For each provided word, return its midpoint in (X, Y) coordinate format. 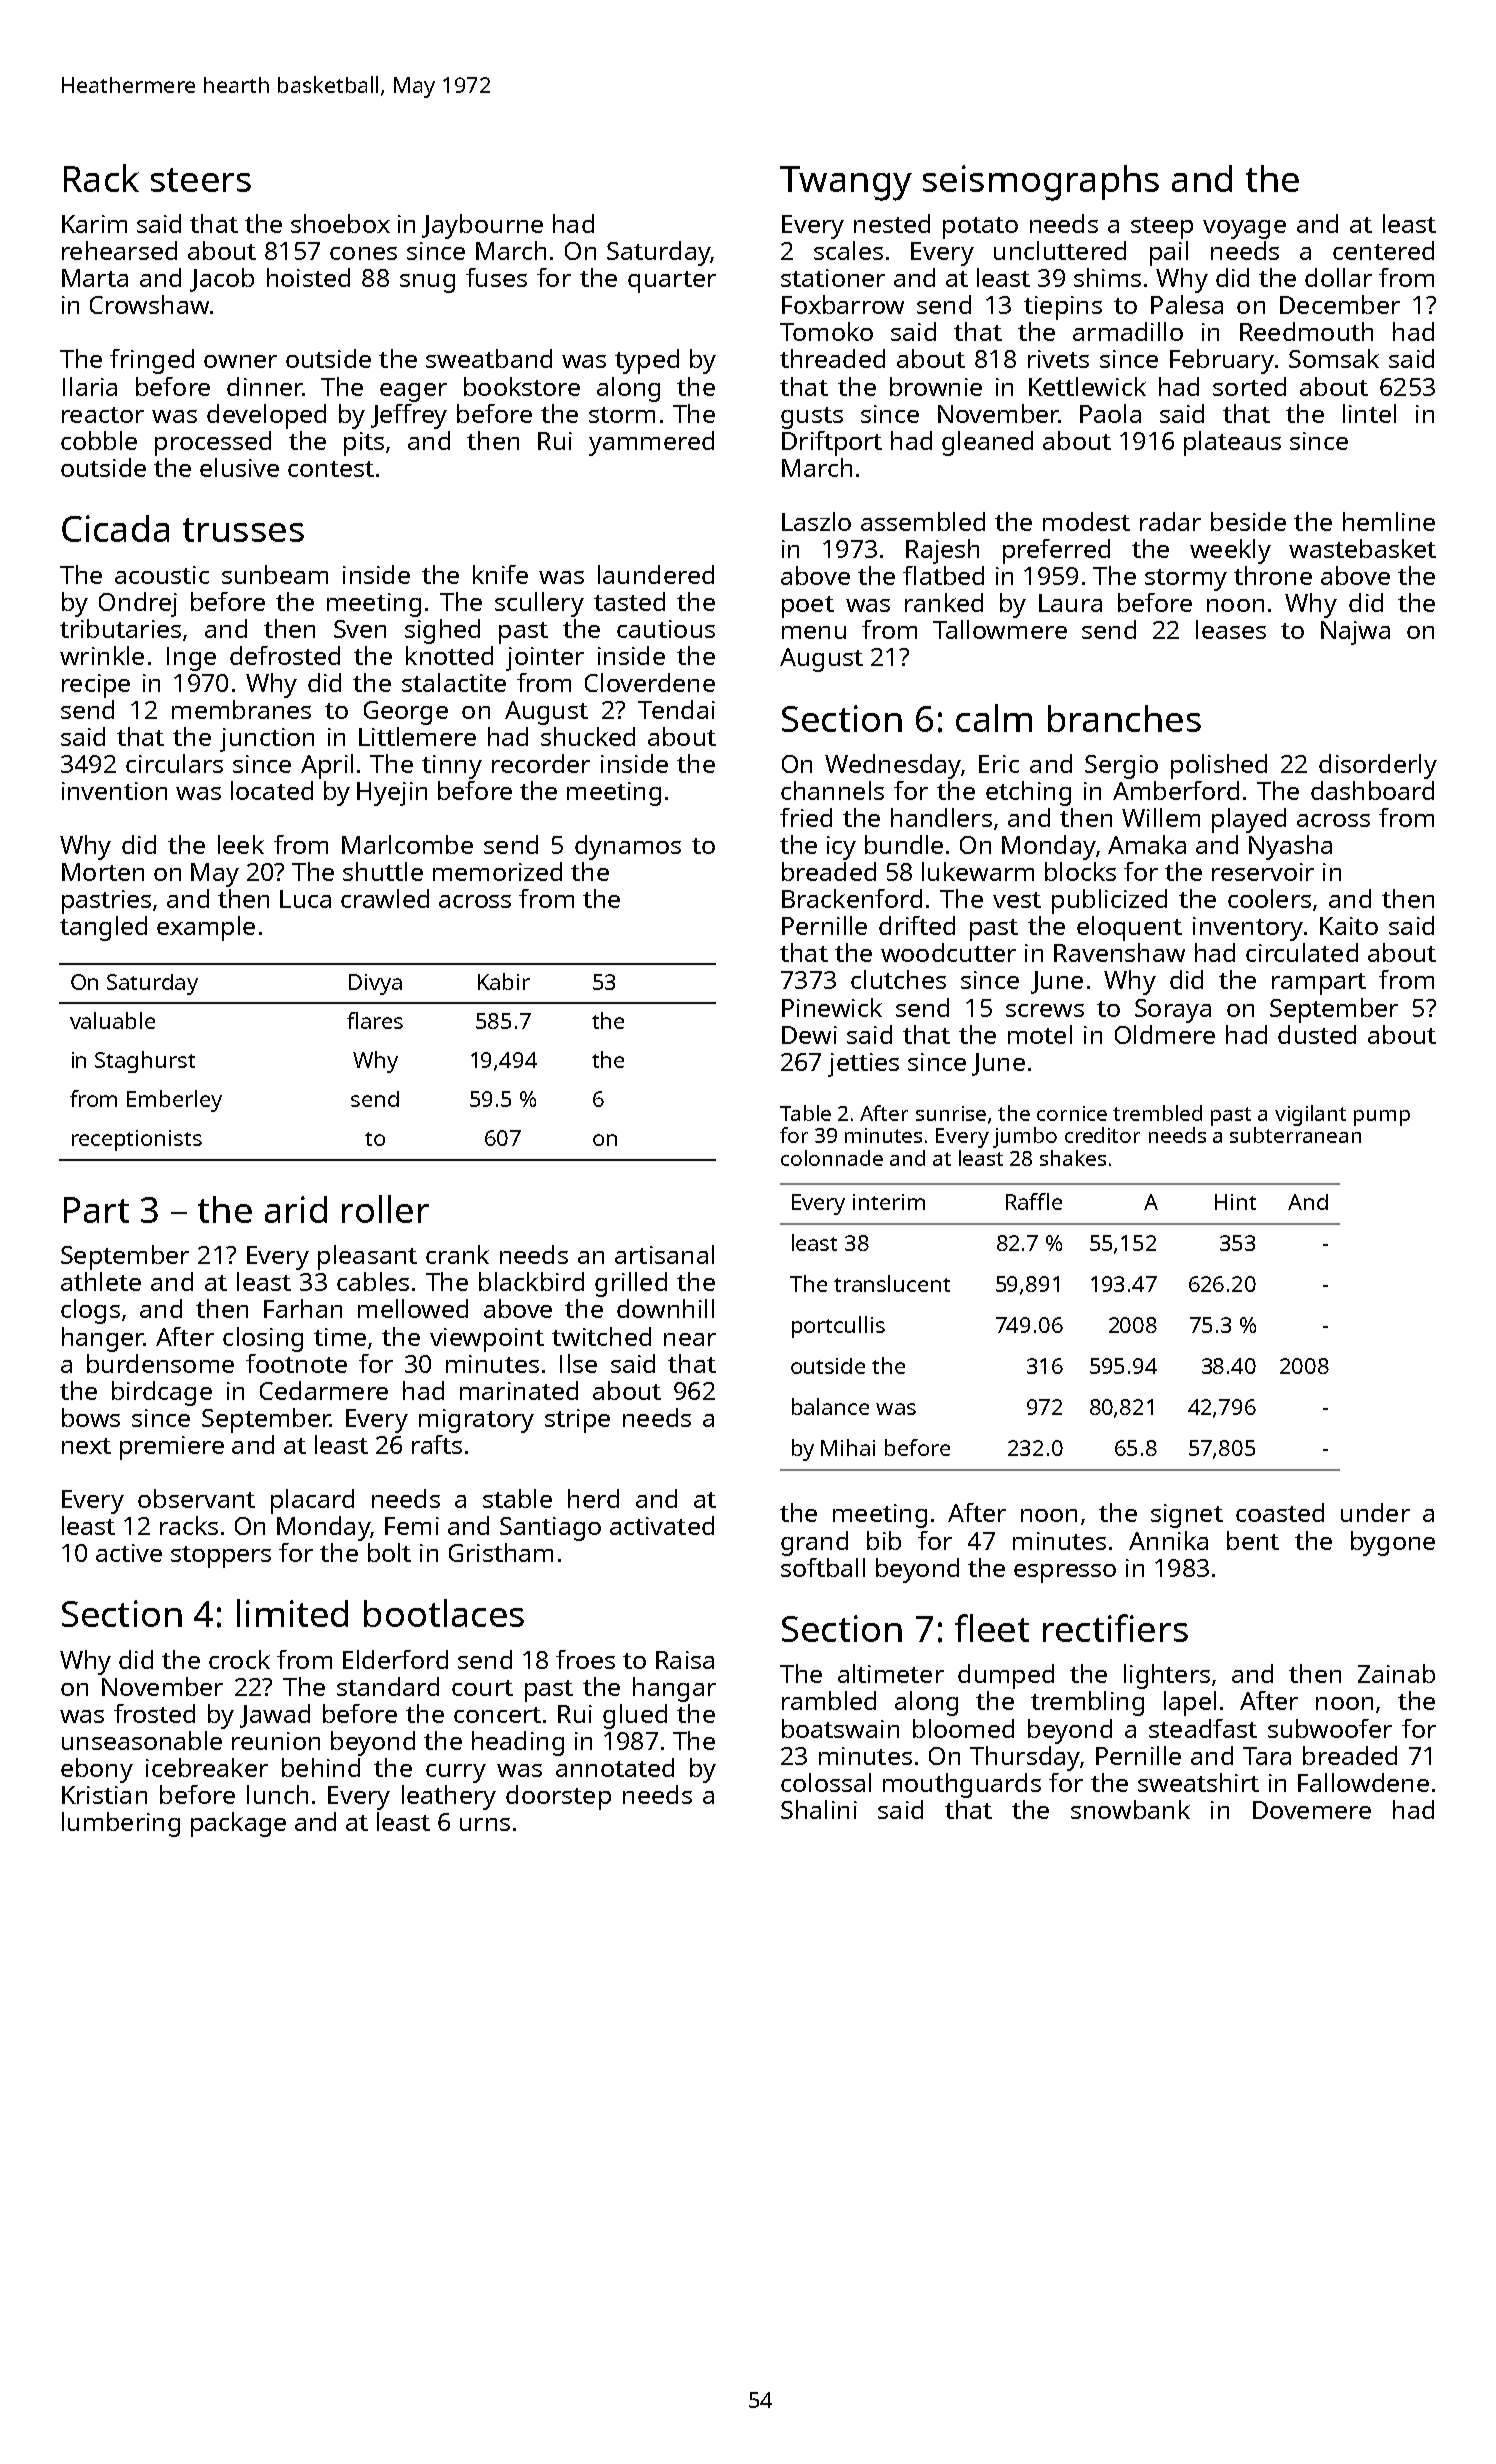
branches (1124, 718)
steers (201, 180)
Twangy (846, 183)
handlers (941, 817)
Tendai (676, 709)
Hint (1235, 1202)
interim (889, 1202)
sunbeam (275, 574)
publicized (1109, 901)
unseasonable (142, 1740)
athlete (101, 1281)
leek (241, 844)
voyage (1244, 229)
